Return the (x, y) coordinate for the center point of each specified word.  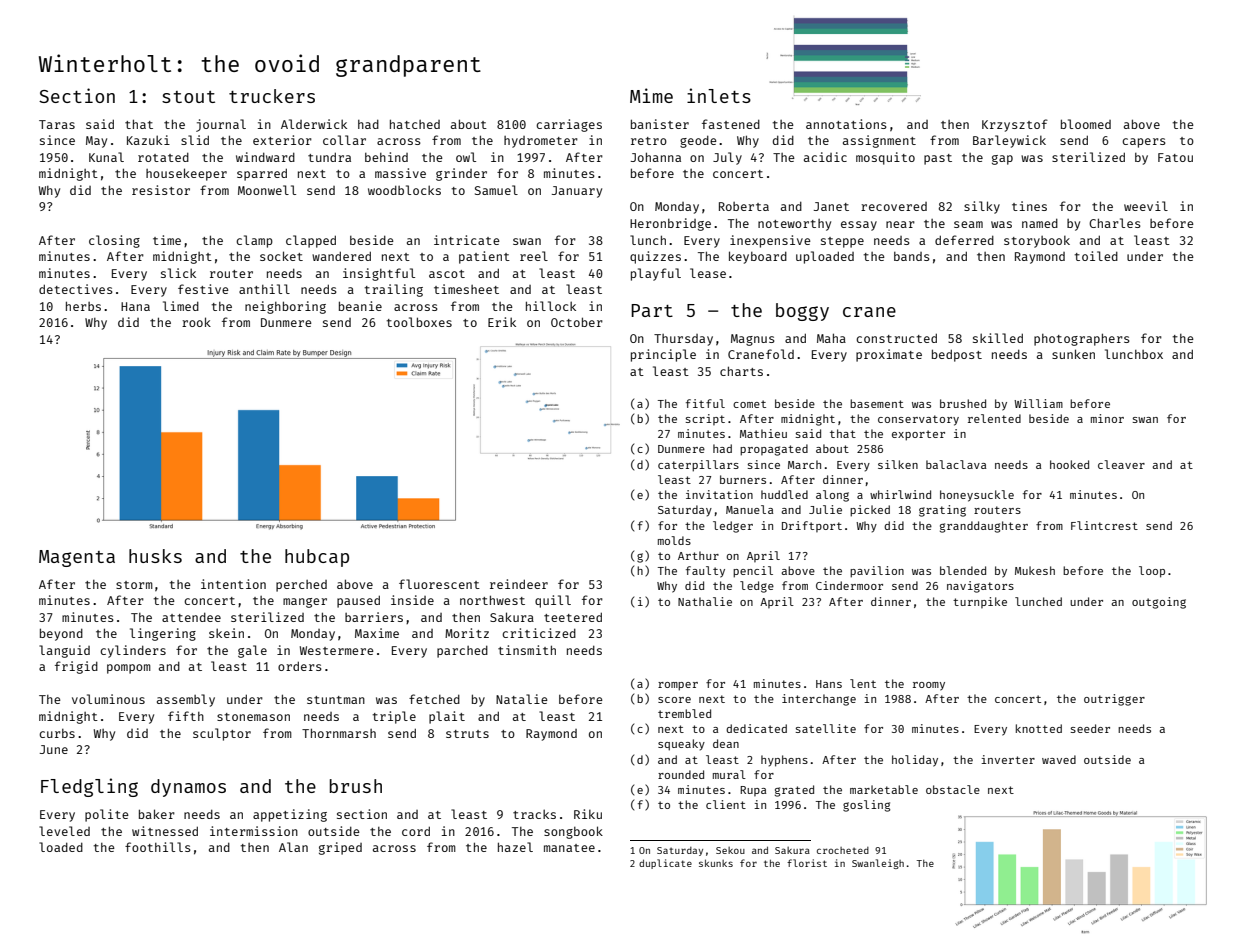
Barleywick (1009, 141)
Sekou (730, 850)
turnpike (980, 602)
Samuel (496, 190)
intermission (254, 831)
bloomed (1086, 124)
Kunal (106, 157)
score (674, 700)
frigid (76, 667)
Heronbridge (670, 224)
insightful (379, 274)
